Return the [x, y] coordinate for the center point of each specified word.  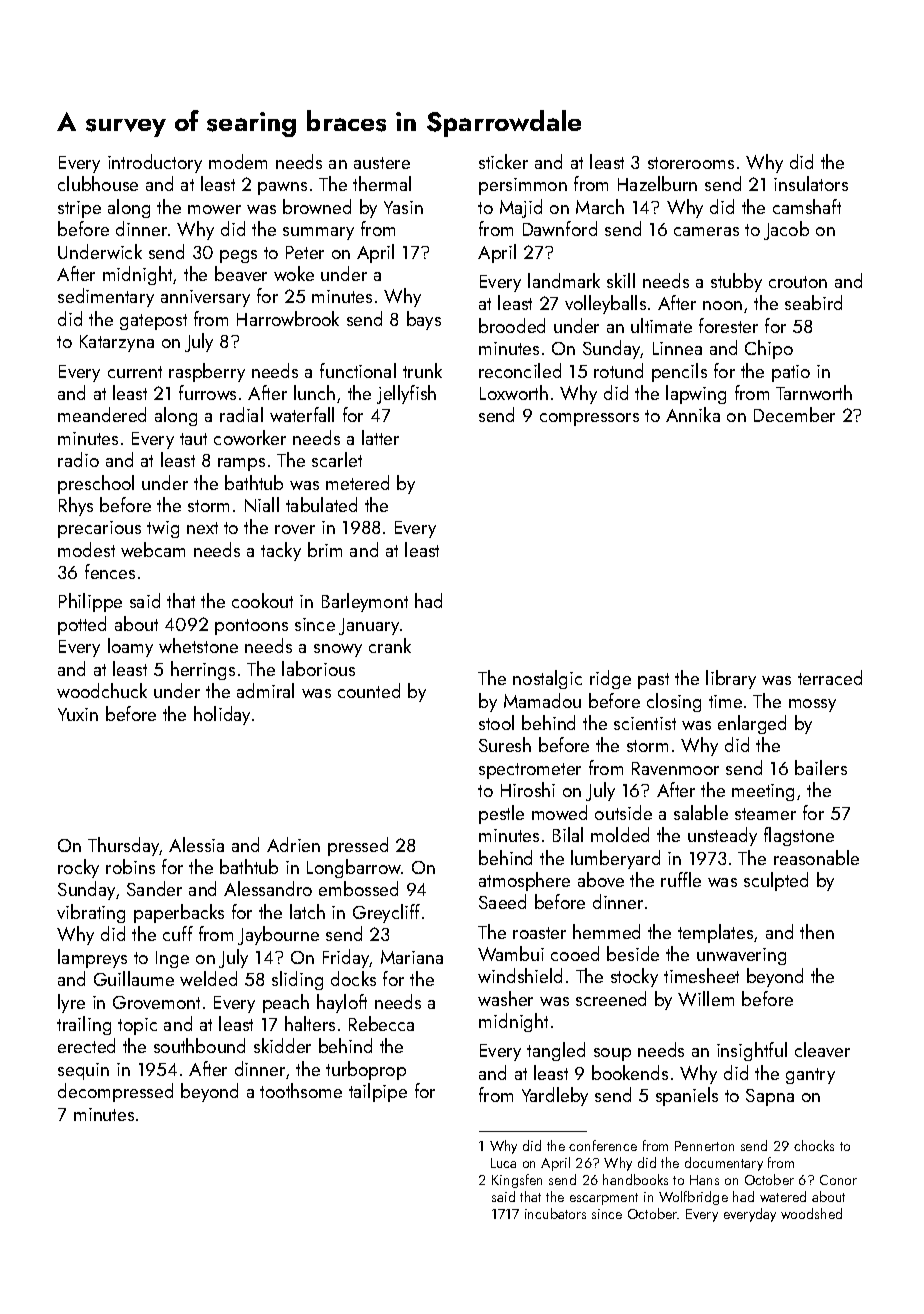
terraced [830, 677]
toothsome [301, 1090]
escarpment [604, 1199]
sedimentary [106, 297]
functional [358, 370]
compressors [589, 419]
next [202, 528]
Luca [503, 1163]
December [794, 414]
